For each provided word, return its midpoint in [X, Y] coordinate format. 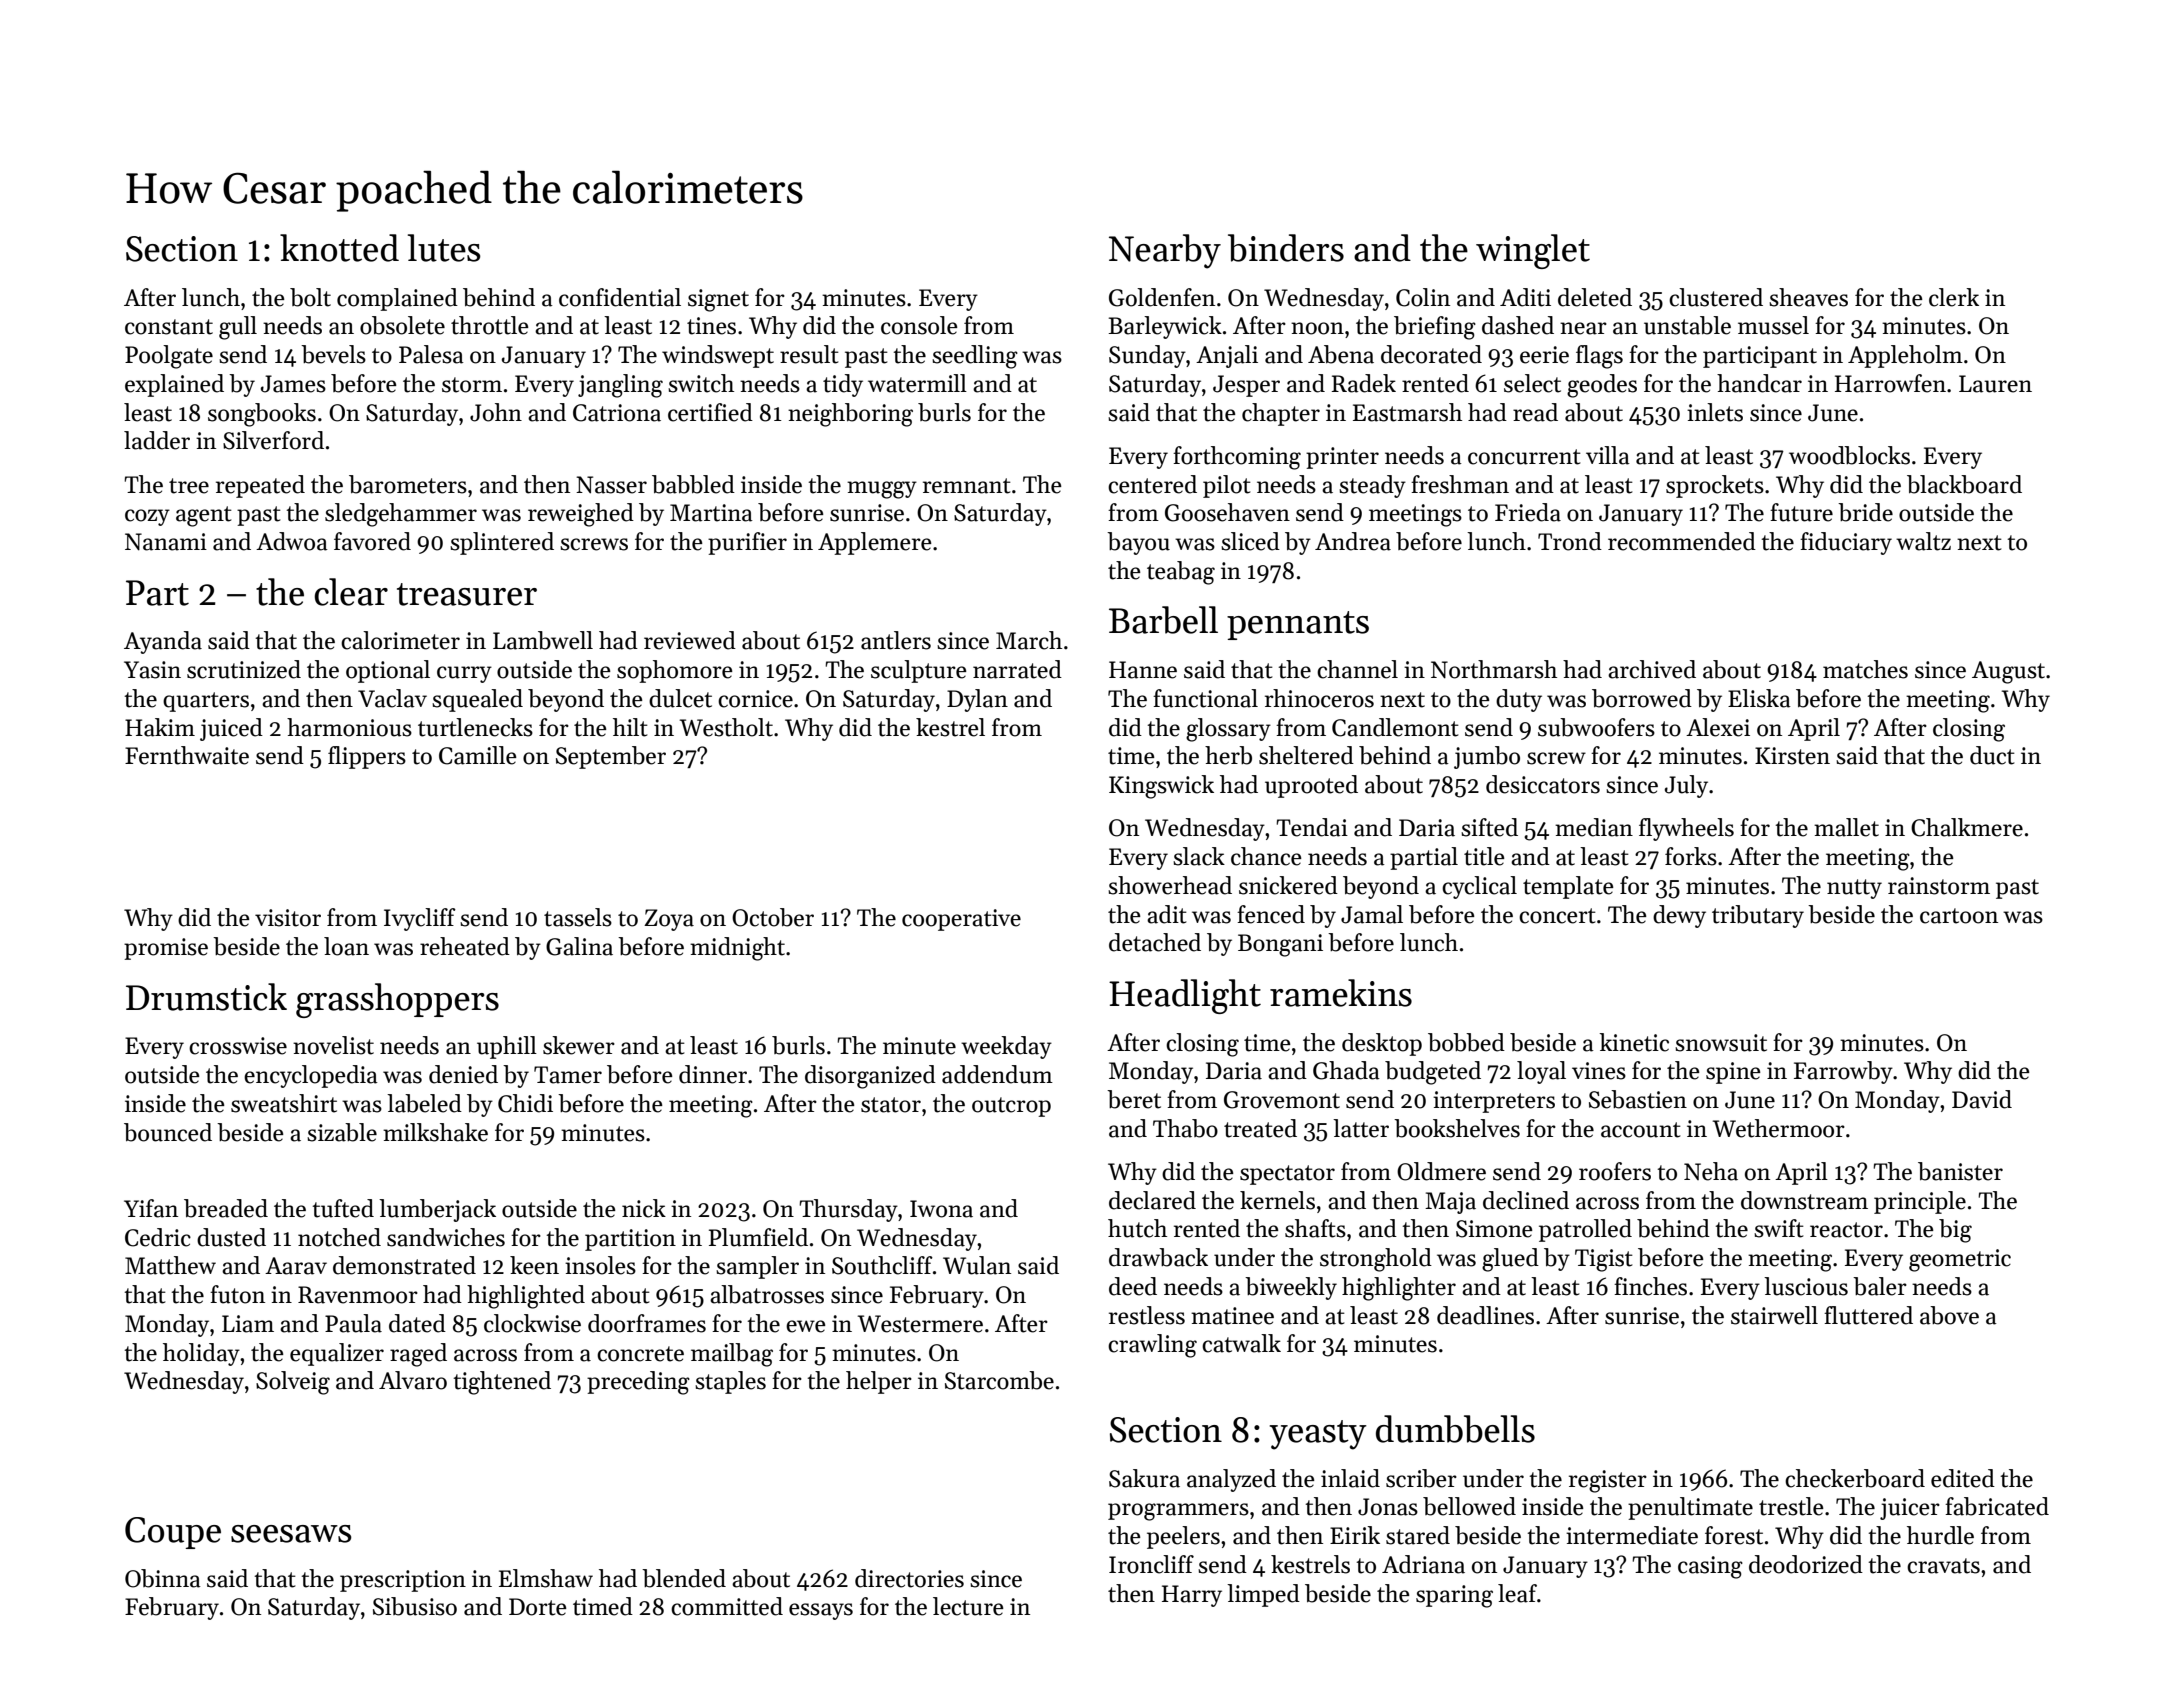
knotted [339, 248]
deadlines [1485, 1315]
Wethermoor [1778, 1128]
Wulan [977, 1265]
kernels [1277, 1200]
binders [1286, 248]
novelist [333, 1045]
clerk [1954, 297]
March [1029, 640]
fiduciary [1846, 543]
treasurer [467, 594]
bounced [168, 1132]
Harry [1192, 1596]
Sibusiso [415, 1606]
